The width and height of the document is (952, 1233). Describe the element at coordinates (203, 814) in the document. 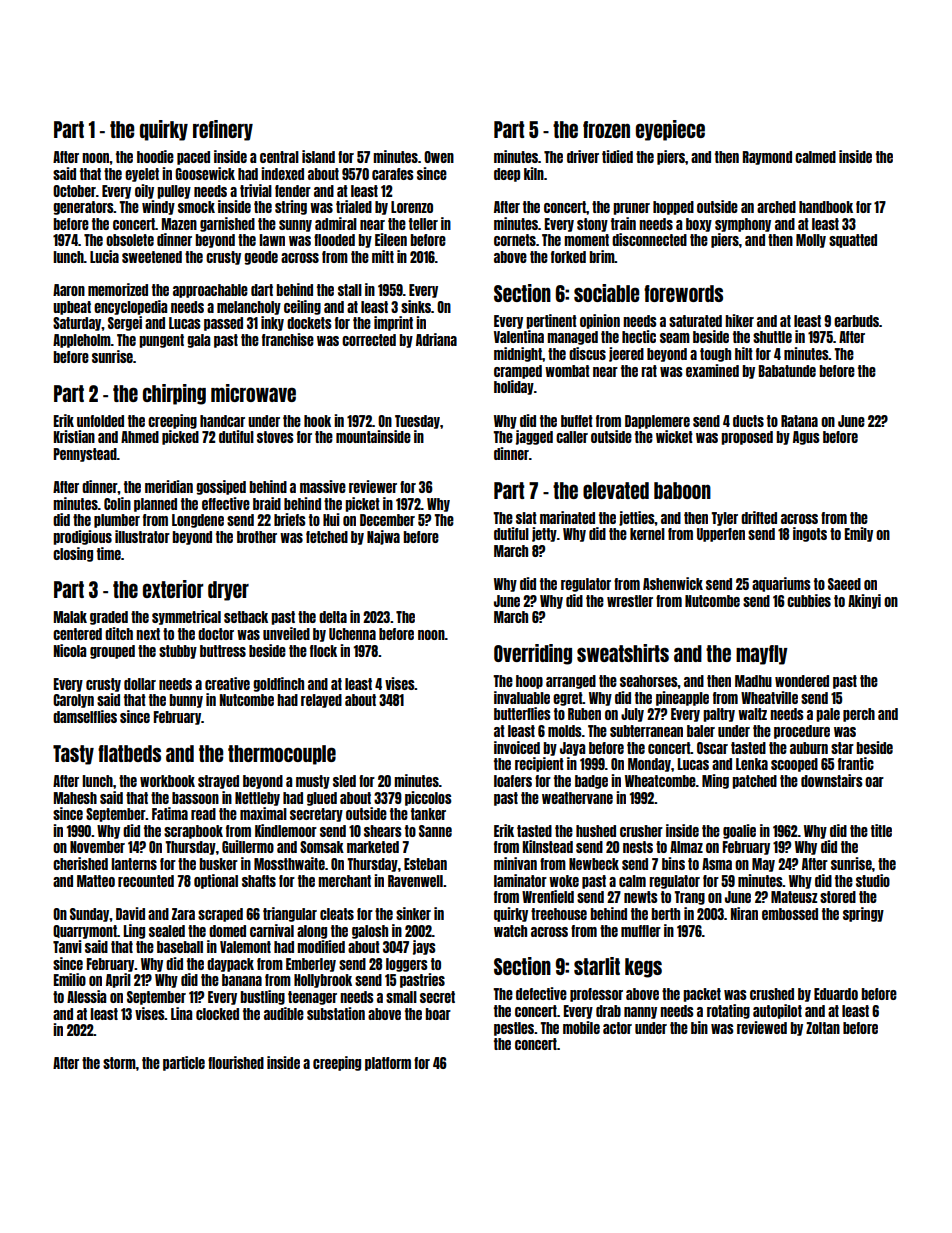

I see `read` at that location.
